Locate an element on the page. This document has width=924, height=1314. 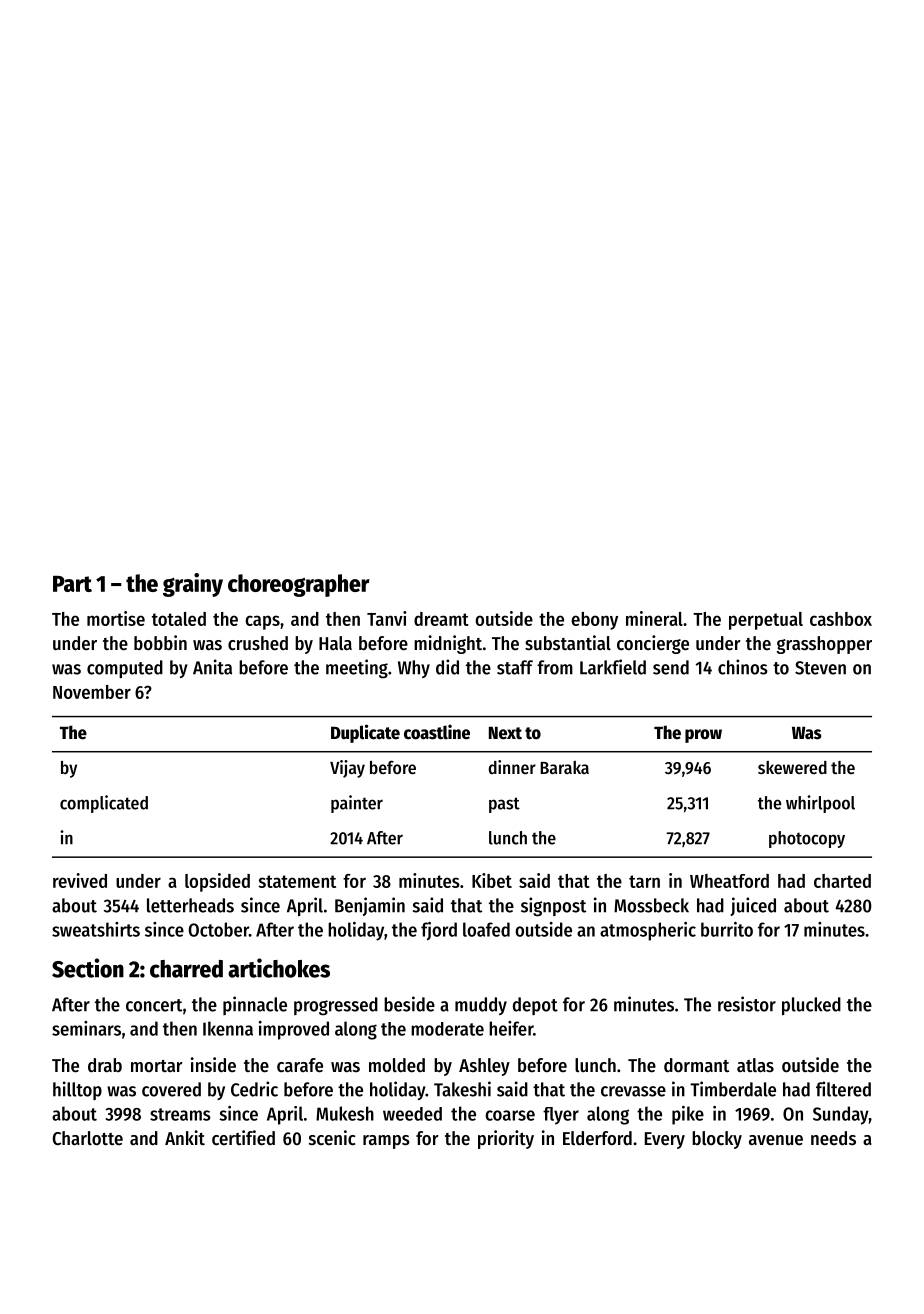
revived is located at coordinates (80, 880).
